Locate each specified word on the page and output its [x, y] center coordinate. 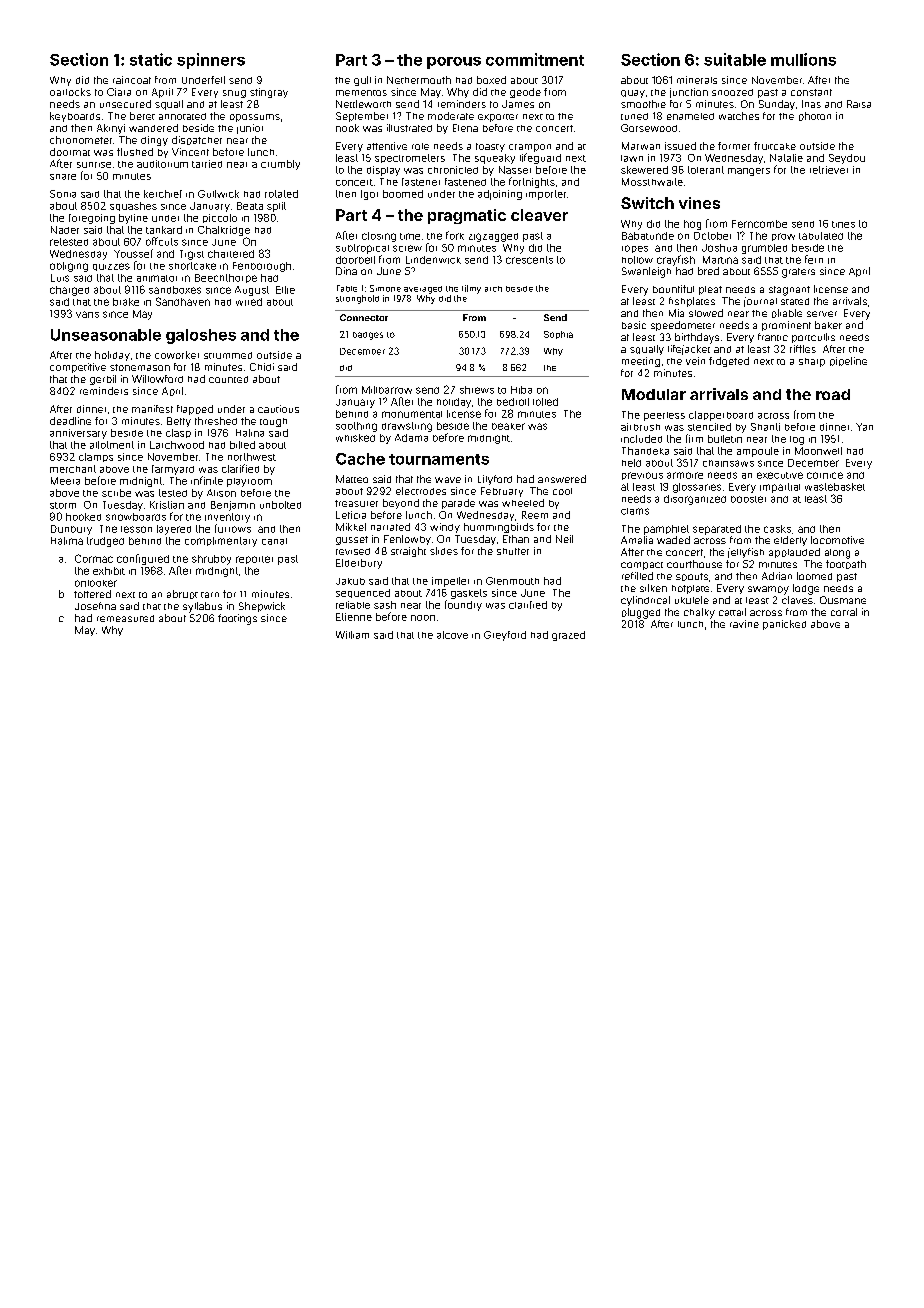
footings [237, 619]
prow [783, 237]
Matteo [352, 479]
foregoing [92, 219]
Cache [360, 459]
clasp [178, 433]
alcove [452, 635]
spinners [211, 61]
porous [454, 63]
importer [546, 195]
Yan [864, 427]
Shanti [765, 427]
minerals [697, 80]
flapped [195, 410]
